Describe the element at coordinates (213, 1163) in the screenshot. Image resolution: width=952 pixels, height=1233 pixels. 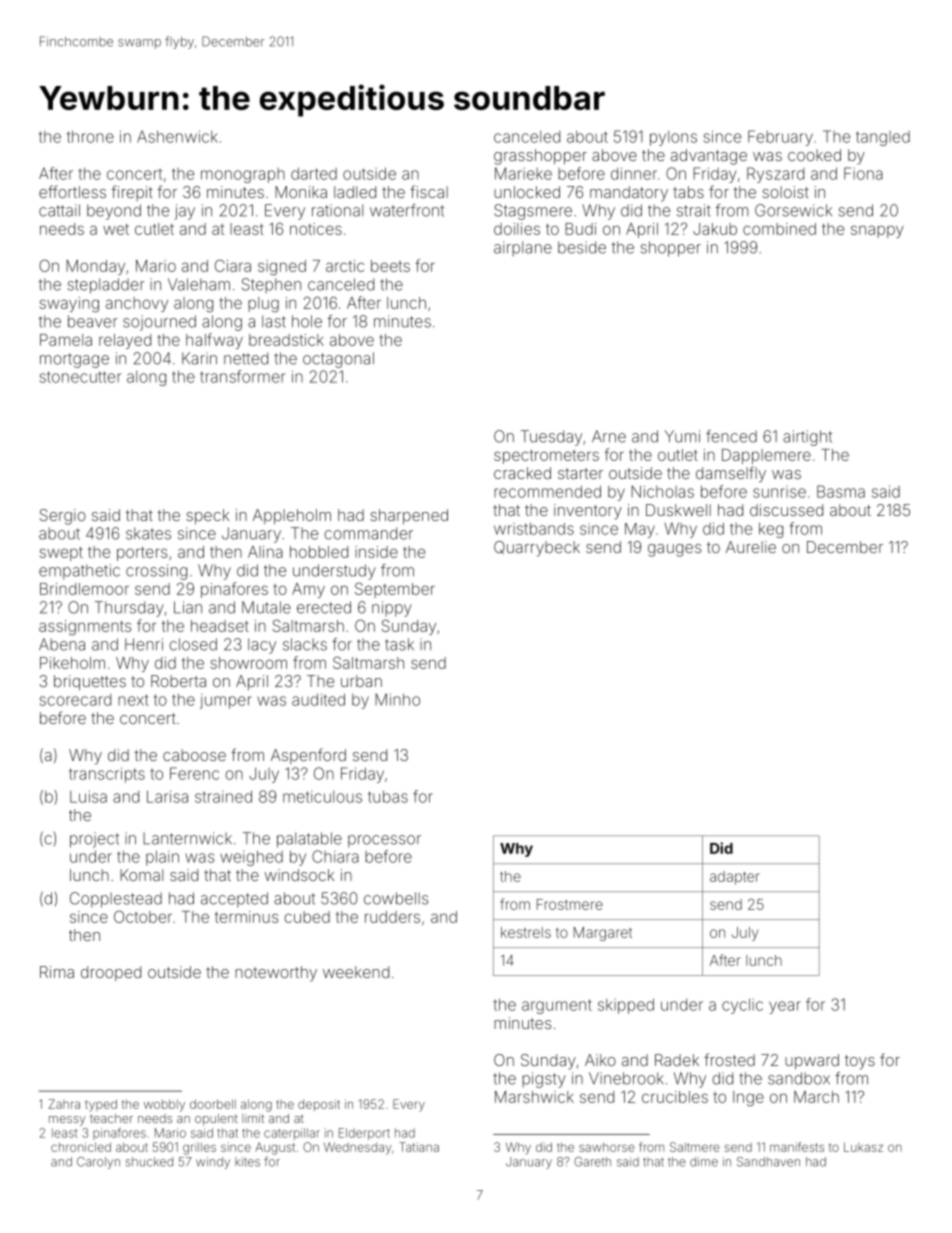
I see `windy` at that location.
